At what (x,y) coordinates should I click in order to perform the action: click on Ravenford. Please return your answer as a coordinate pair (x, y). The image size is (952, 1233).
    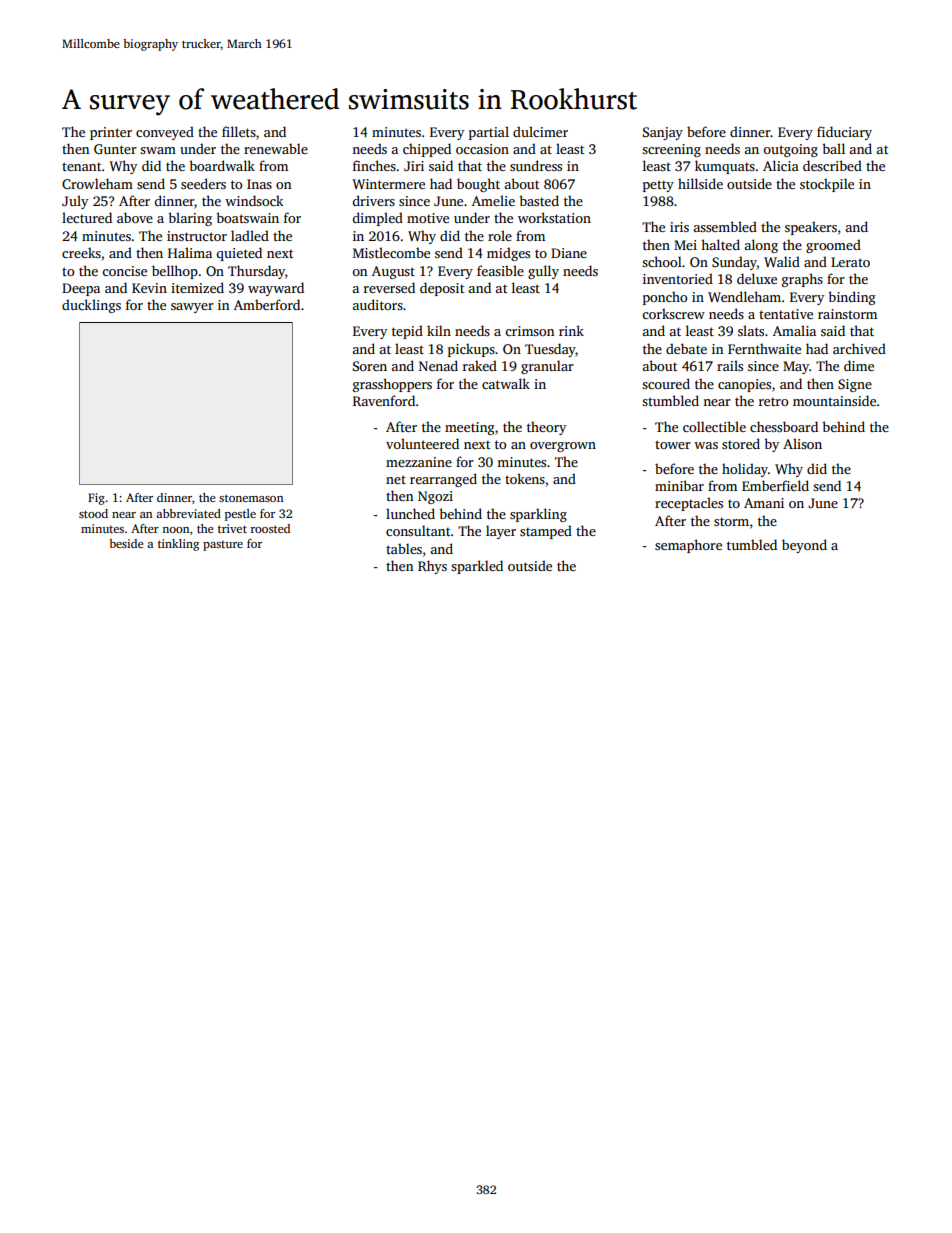
    Looking at the image, I should click on (384, 400).
